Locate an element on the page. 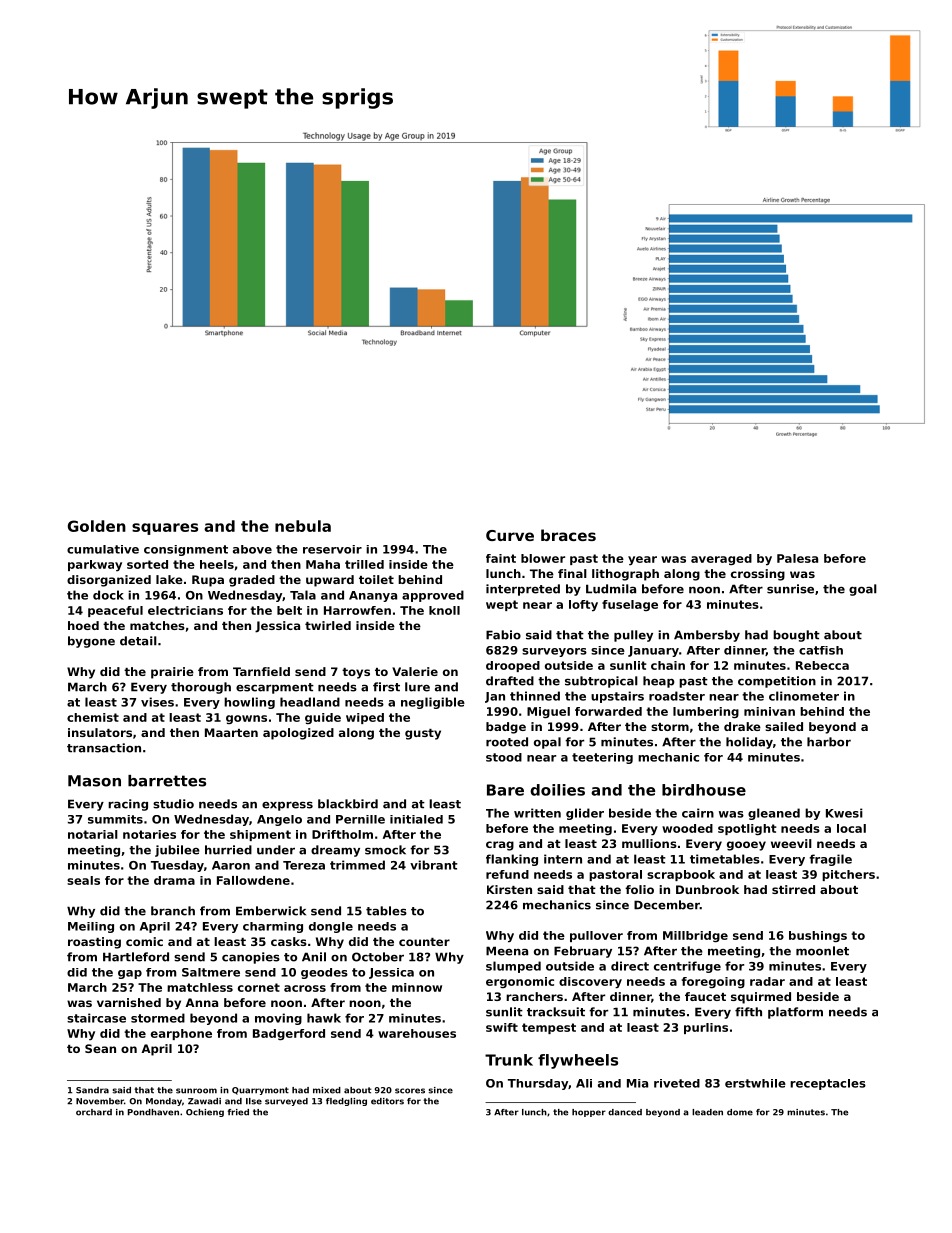 The width and height of the page is (952, 1233). heap is located at coordinates (659, 682).
